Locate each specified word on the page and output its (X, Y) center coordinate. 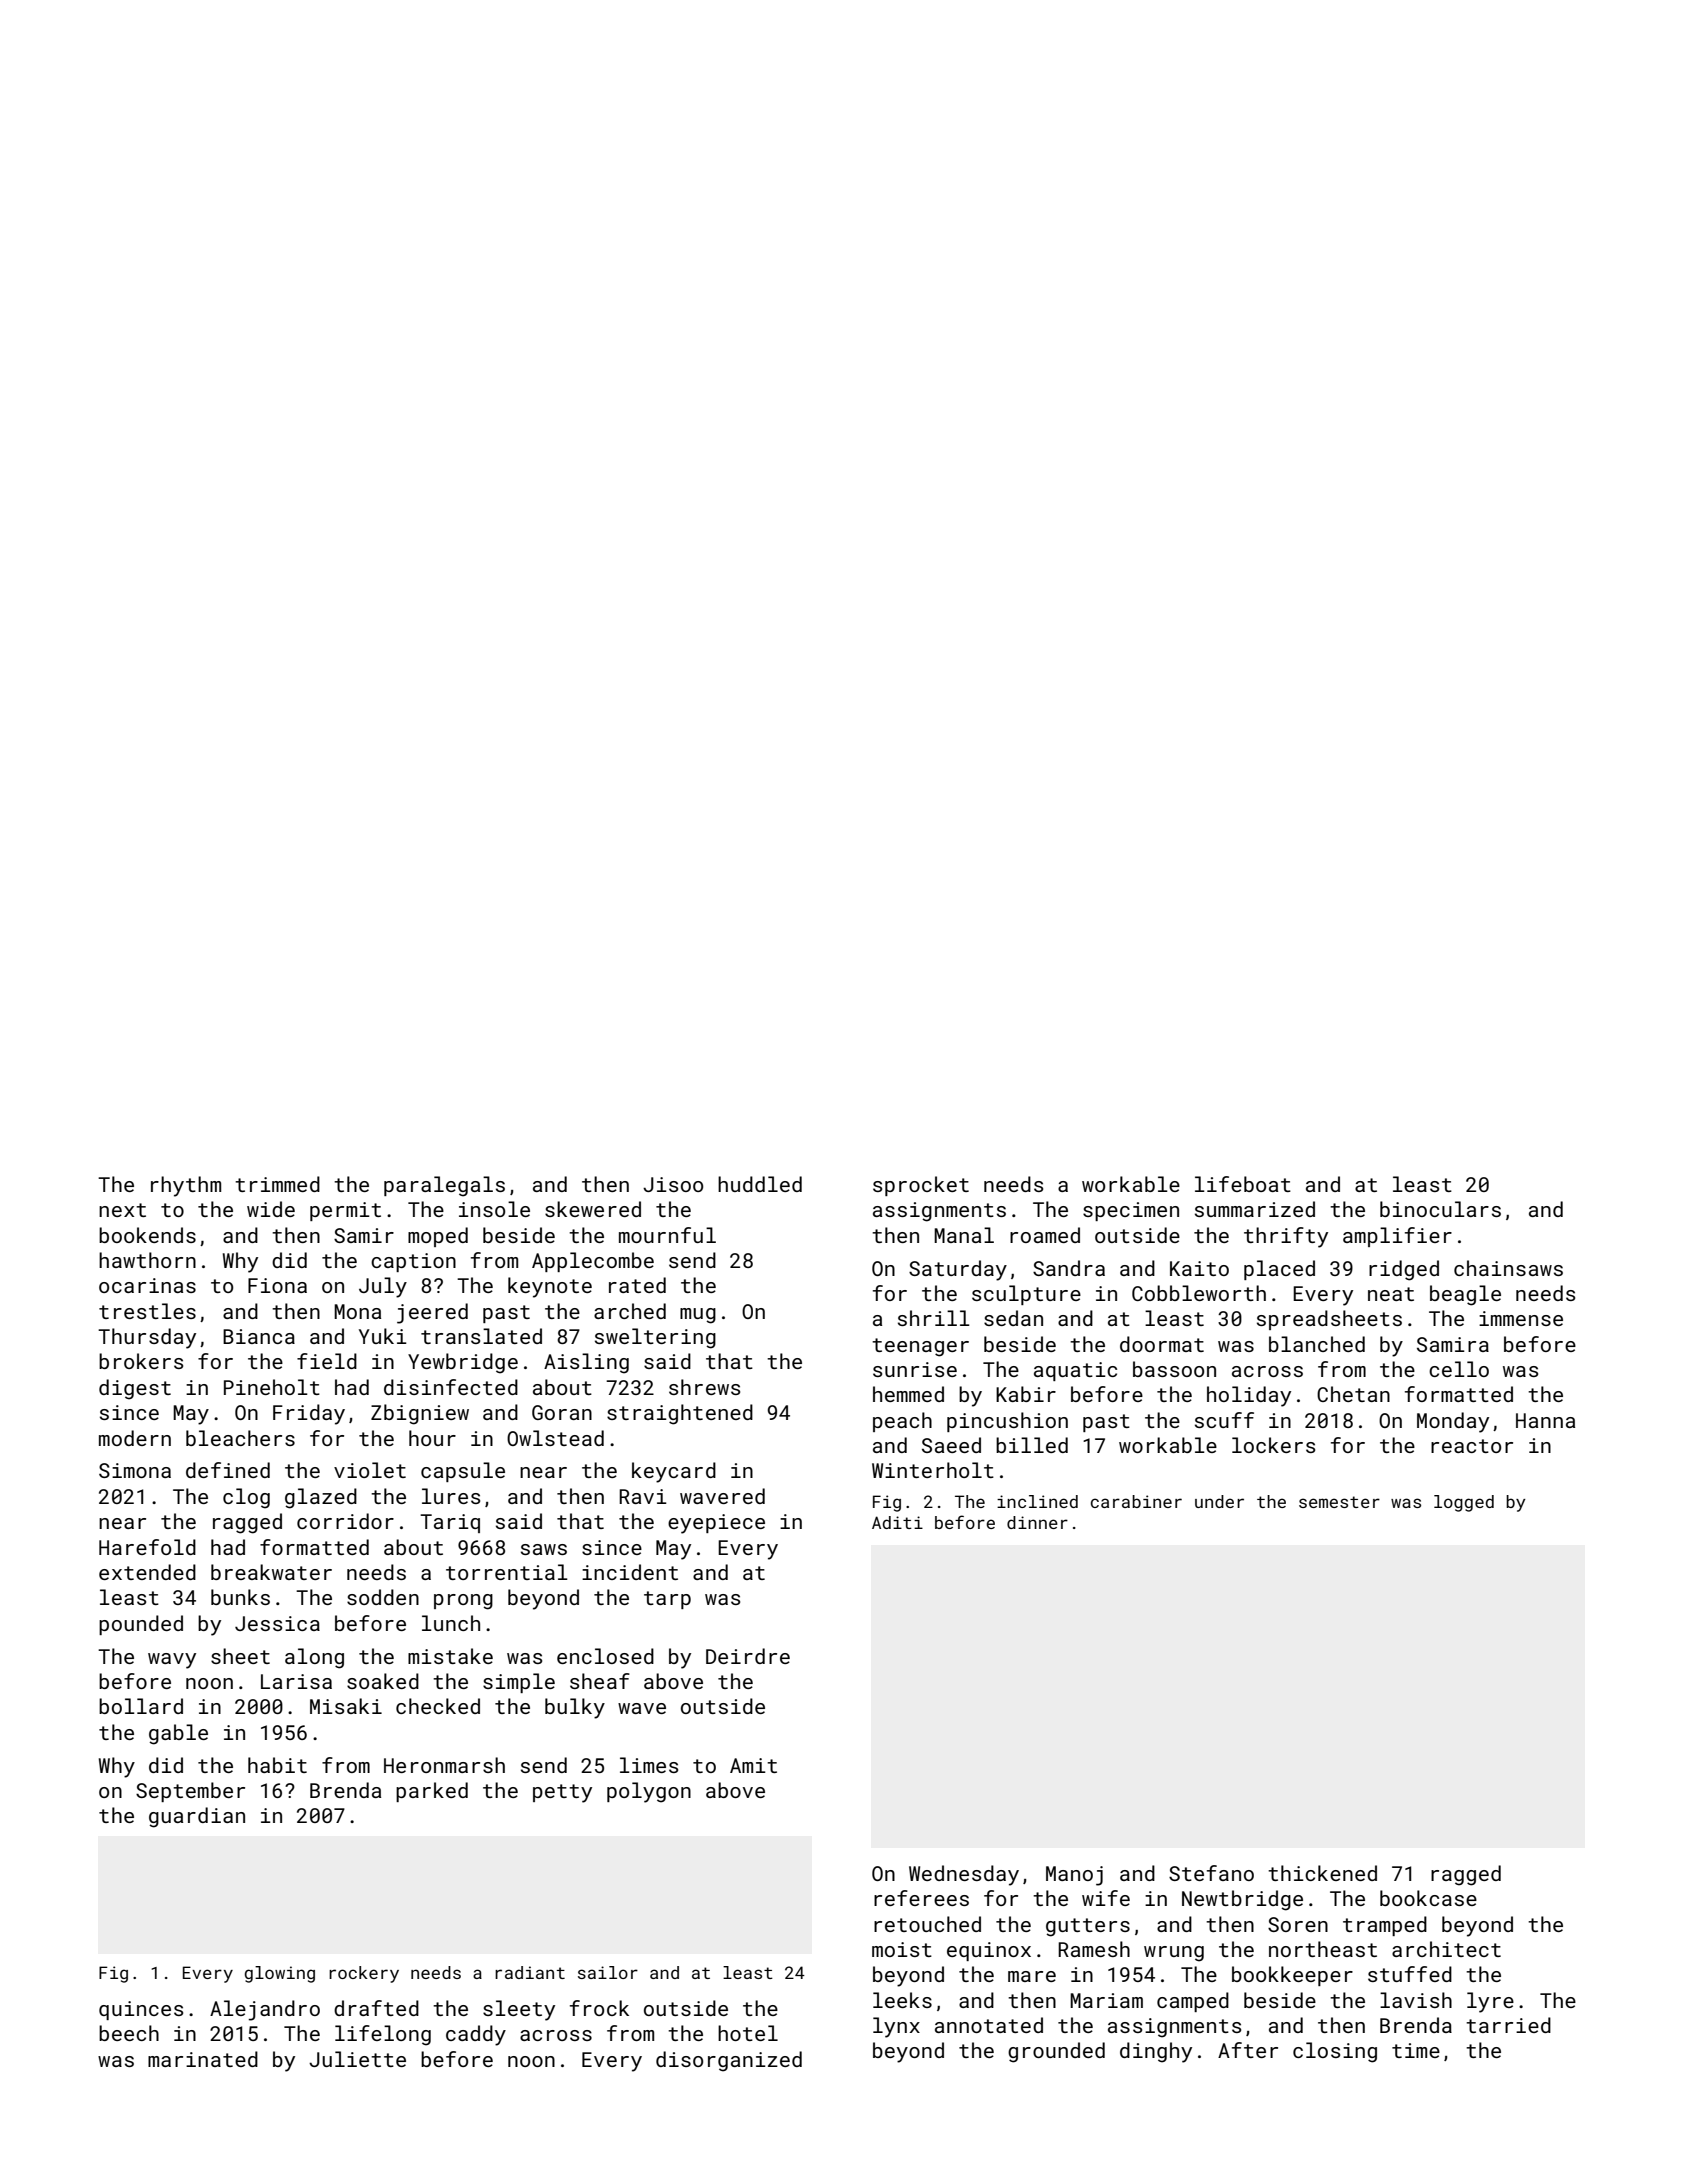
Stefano (1211, 1873)
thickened (1322, 1873)
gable (178, 1734)
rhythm (186, 1186)
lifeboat (1243, 1184)
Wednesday (964, 1875)
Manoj (1074, 1876)
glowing (280, 1974)
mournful (667, 1235)
